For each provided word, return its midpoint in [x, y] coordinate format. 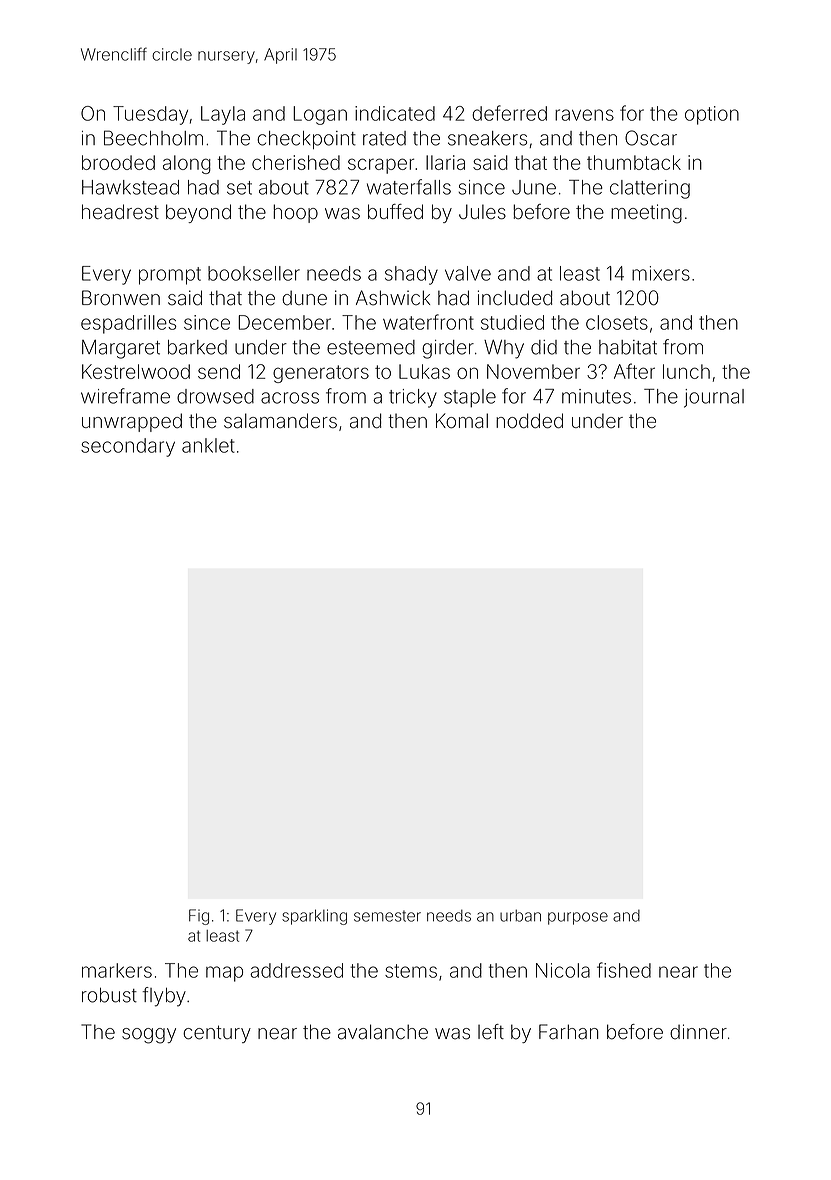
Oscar [651, 138]
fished [624, 970]
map [224, 974]
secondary [128, 447]
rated [384, 138]
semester [387, 916]
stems [411, 971]
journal [714, 398]
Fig [199, 917]
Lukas [424, 371]
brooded [118, 162]
